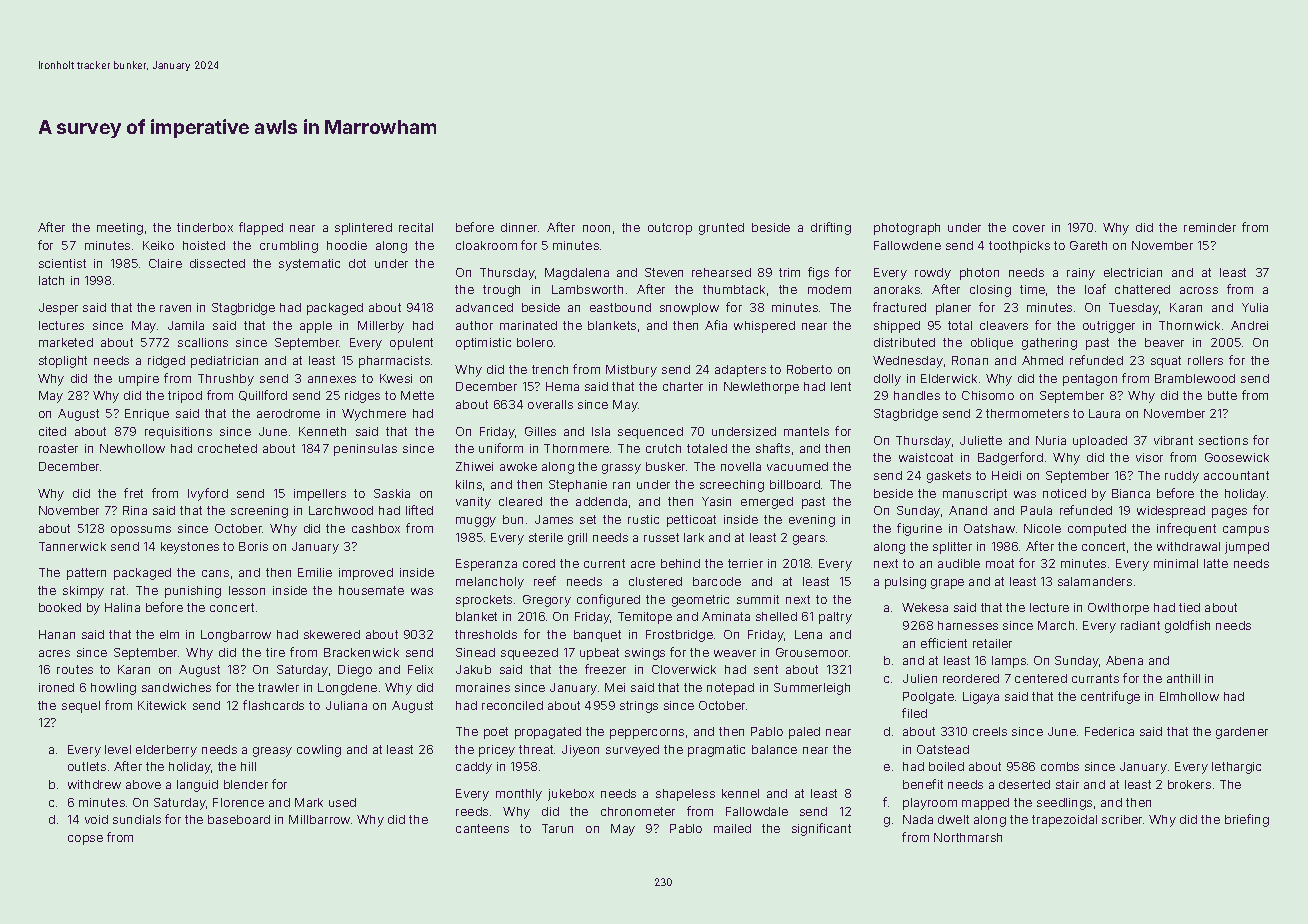 This page has height=924, width=1308. Describe the element at coordinates (261, 228) in the page. I see `flapped` at that location.
